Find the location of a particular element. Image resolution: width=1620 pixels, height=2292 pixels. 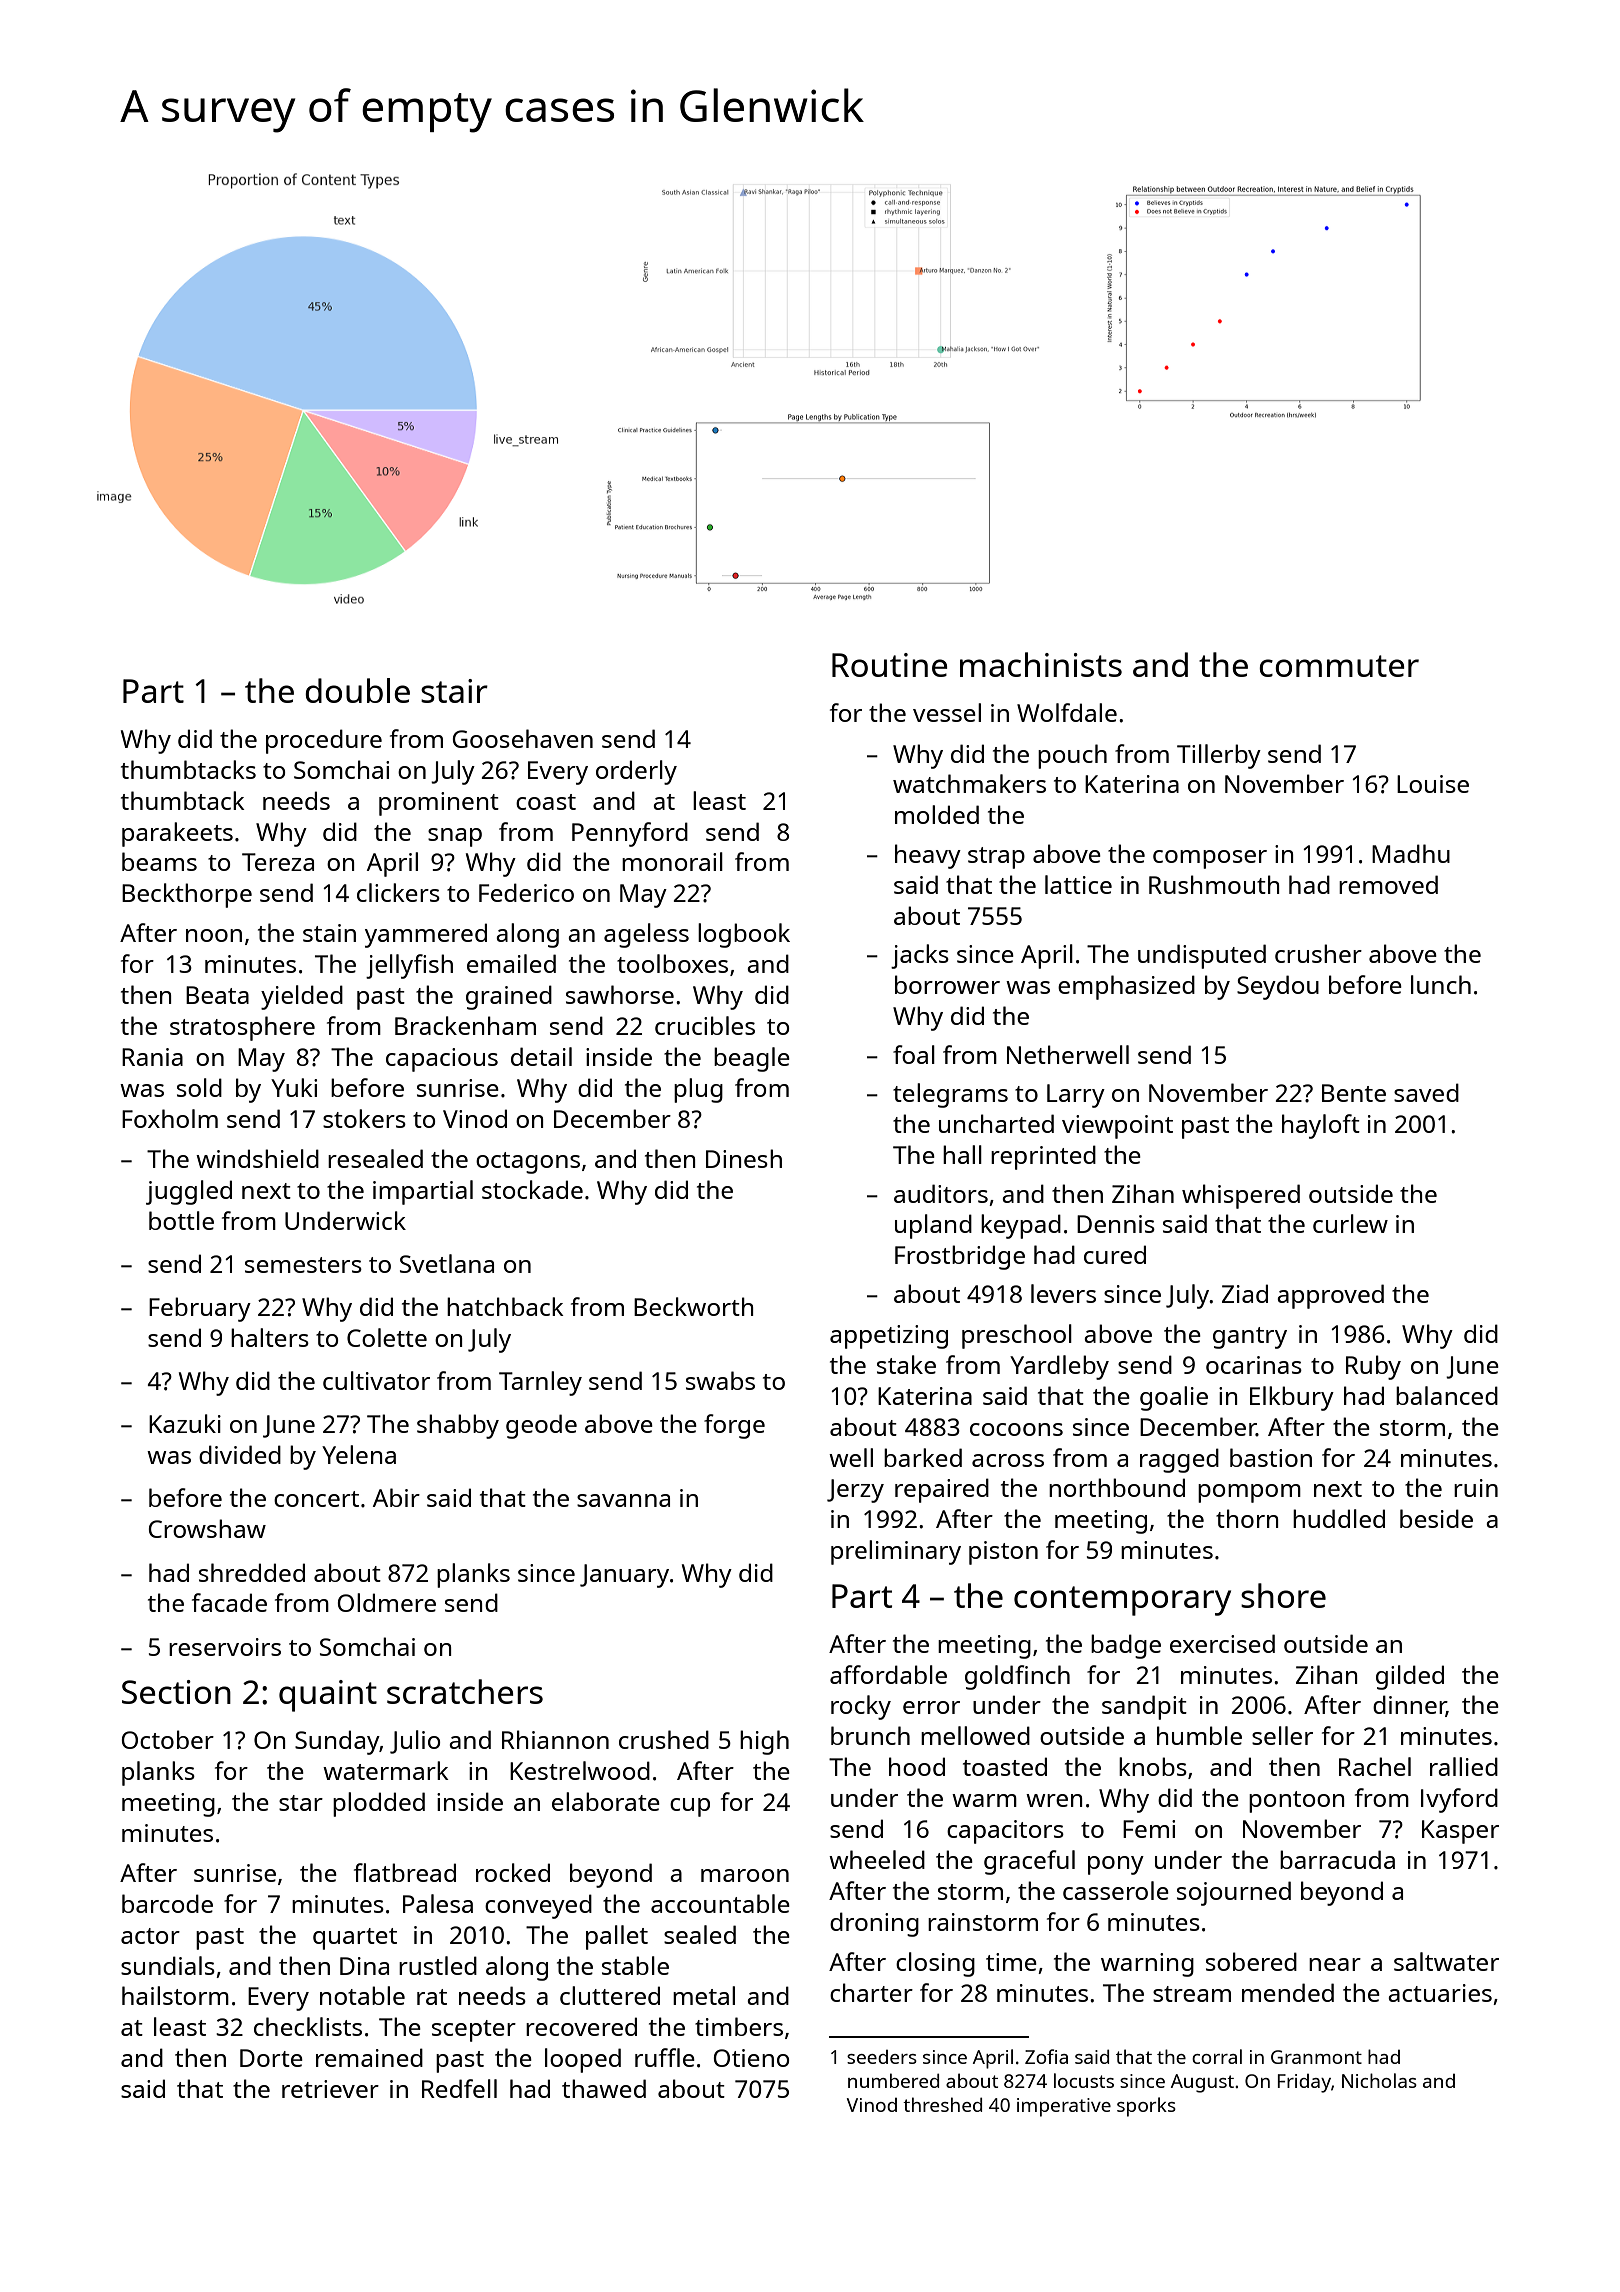

Yuki is located at coordinates (294, 1087).
